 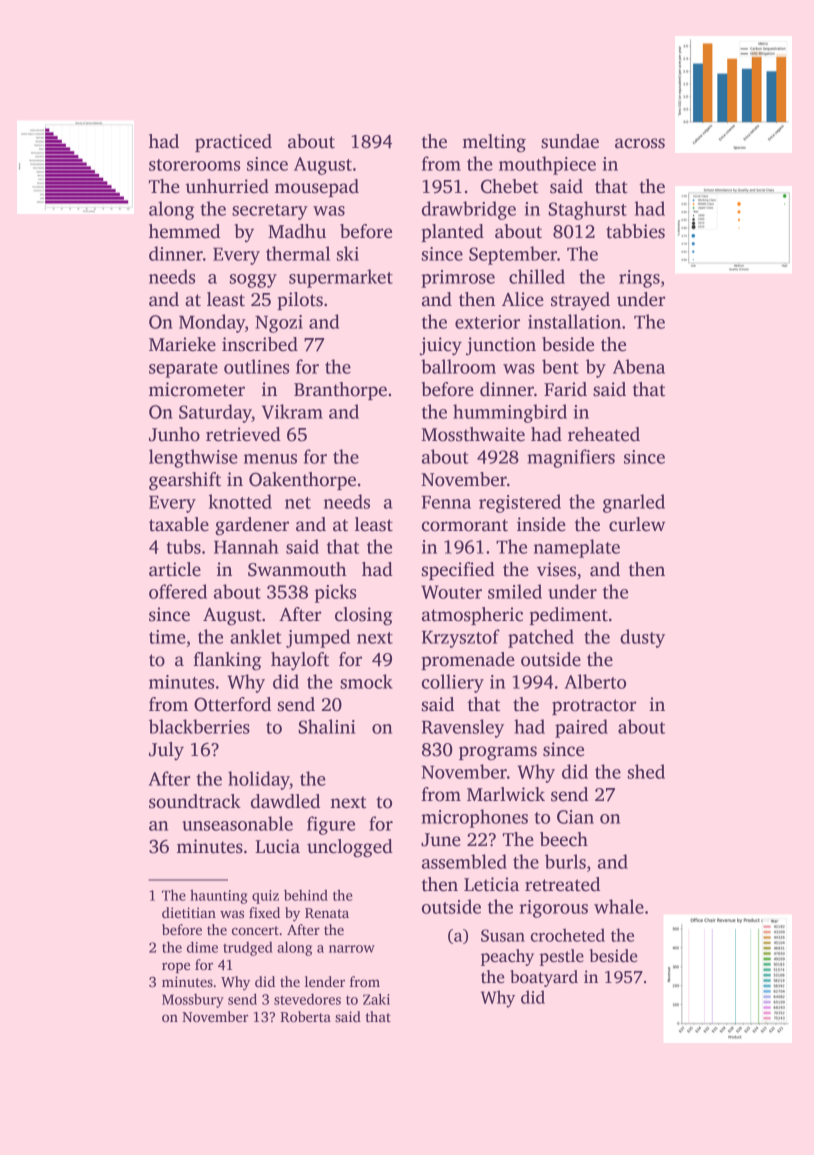 What do you see at coordinates (474, 818) in the image?
I see `microphones` at bounding box center [474, 818].
